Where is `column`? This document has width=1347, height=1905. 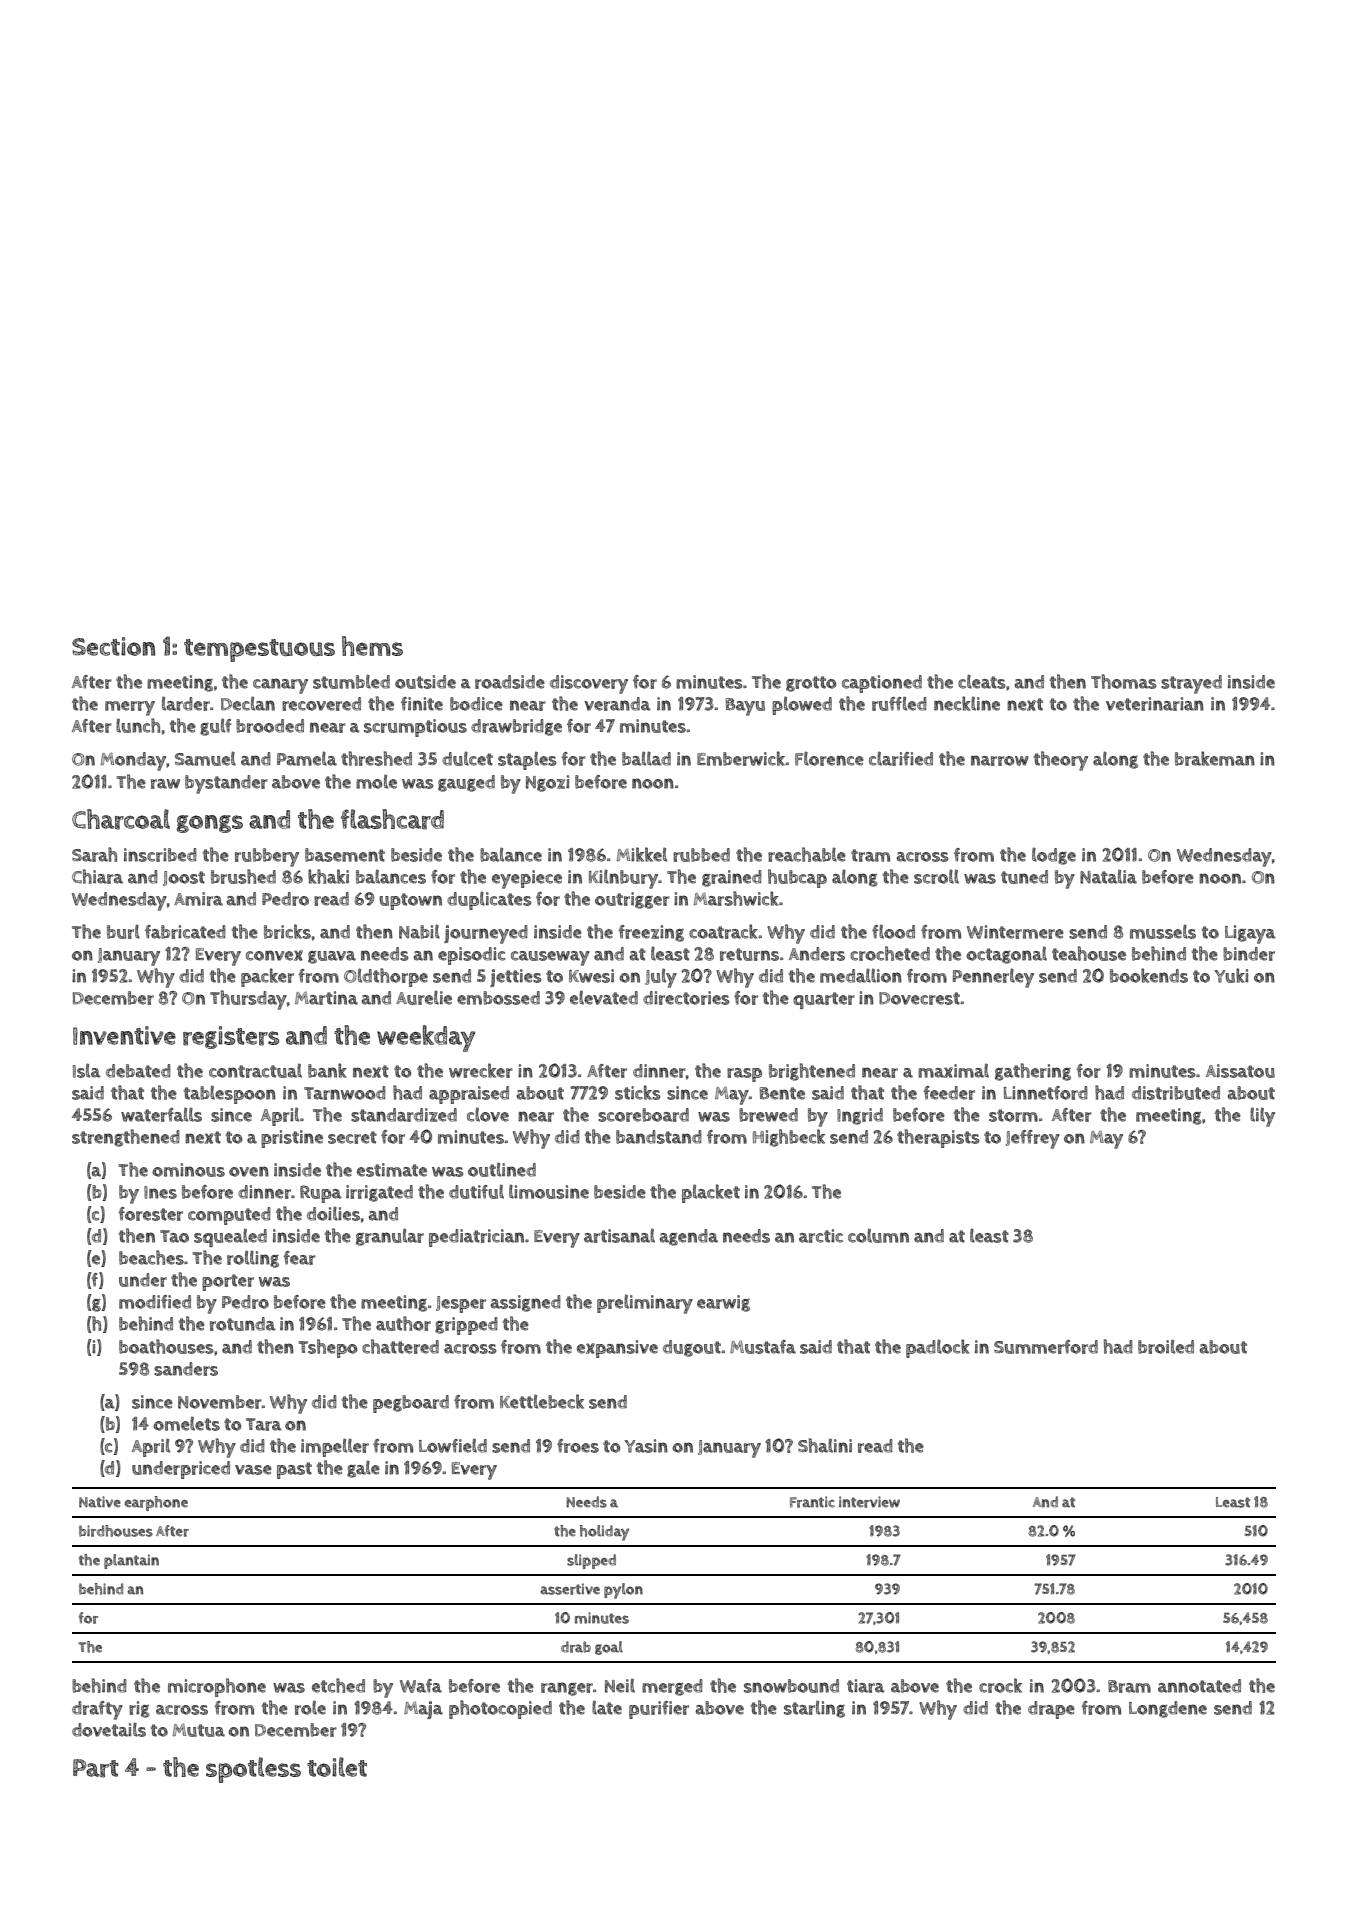
column is located at coordinates (878, 1235).
